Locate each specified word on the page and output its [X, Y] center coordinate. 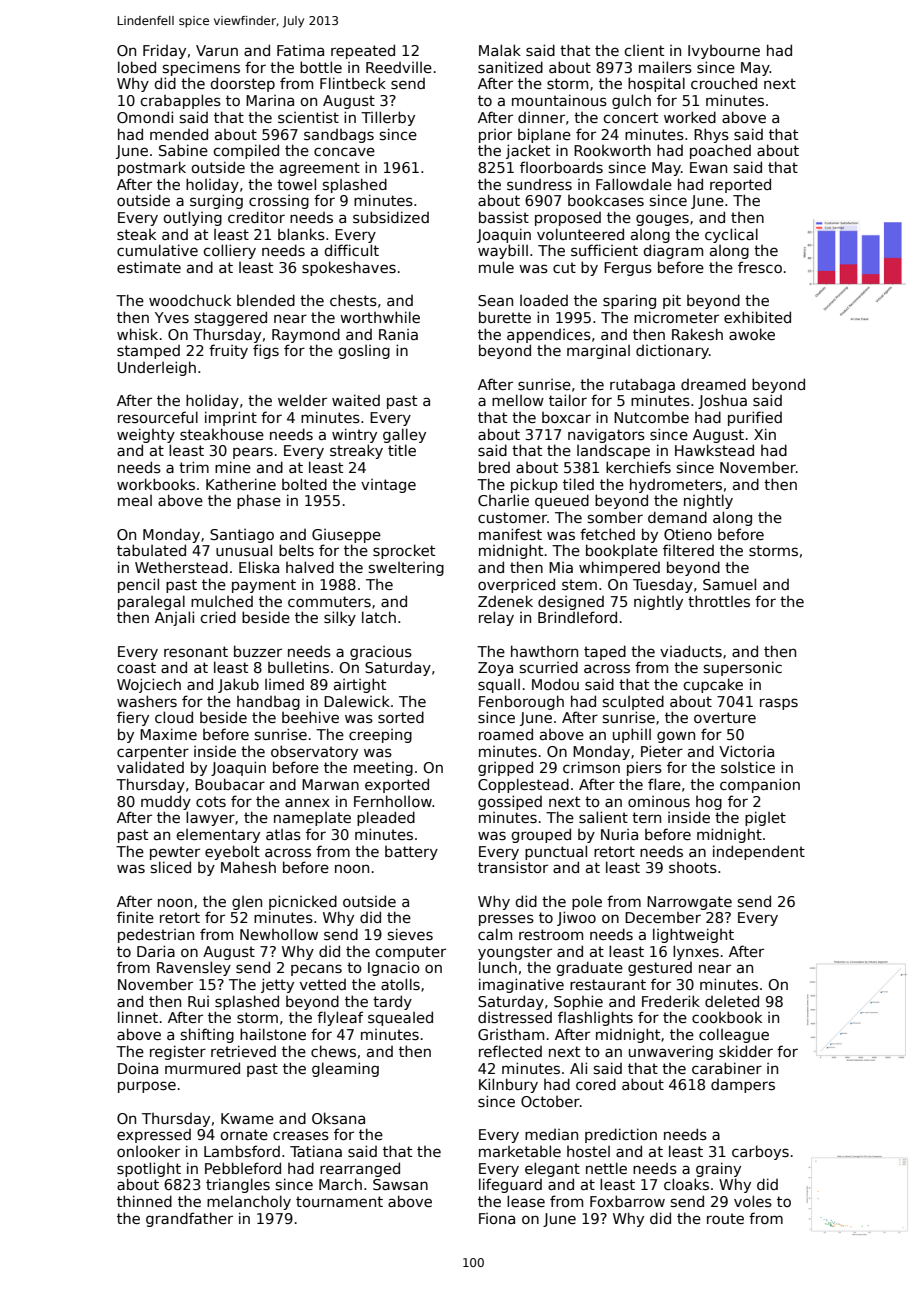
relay [496, 618]
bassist [504, 217]
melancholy [249, 1202]
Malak [500, 50]
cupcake [713, 685]
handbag [268, 703]
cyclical [731, 235]
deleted [732, 1001]
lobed [137, 67]
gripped [505, 768]
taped [605, 652]
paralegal [151, 602]
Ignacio [394, 968]
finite [135, 917]
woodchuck [190, 300]
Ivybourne [724, 52]
